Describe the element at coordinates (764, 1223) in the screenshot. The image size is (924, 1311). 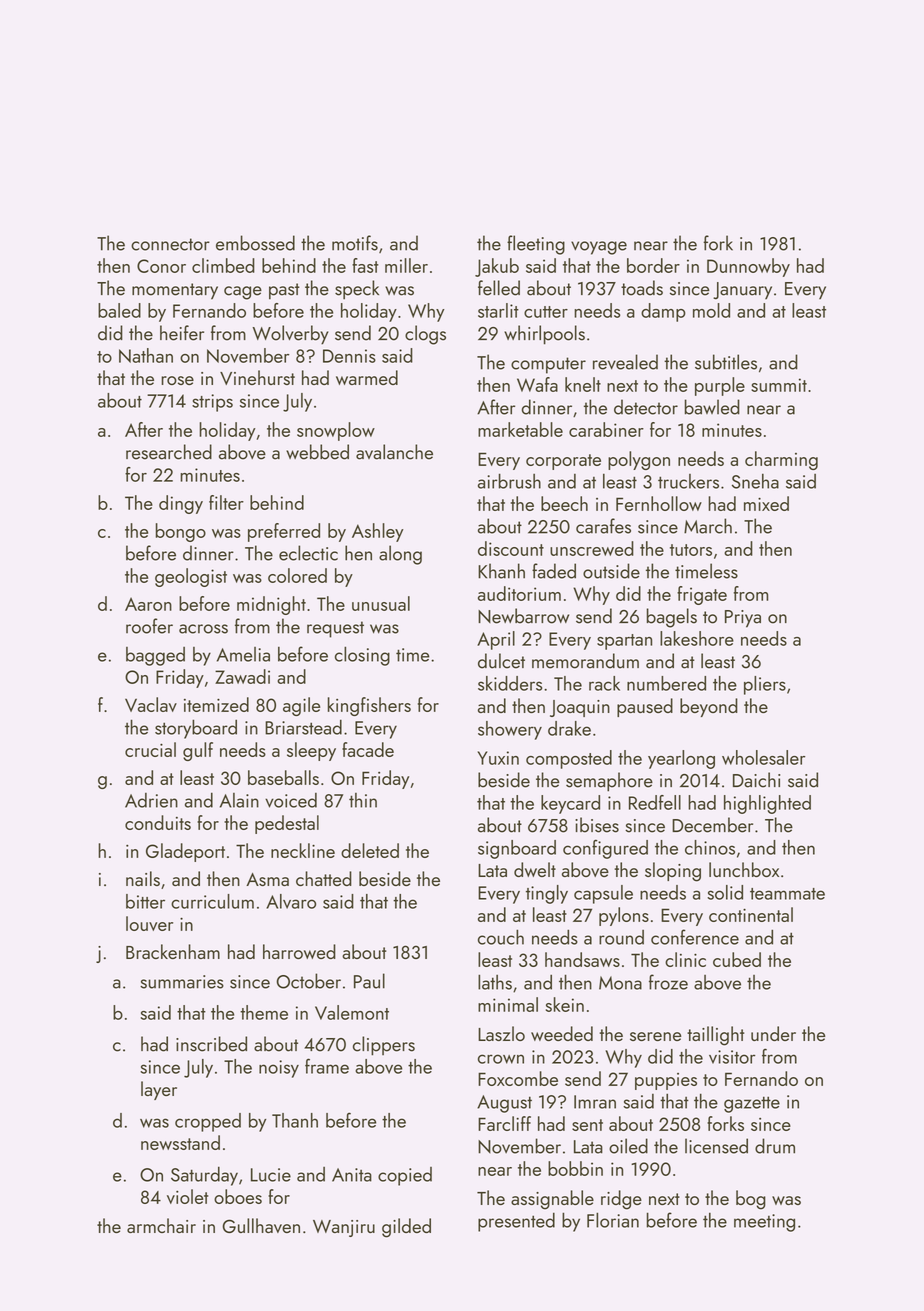
I see `meeting` at that location.
